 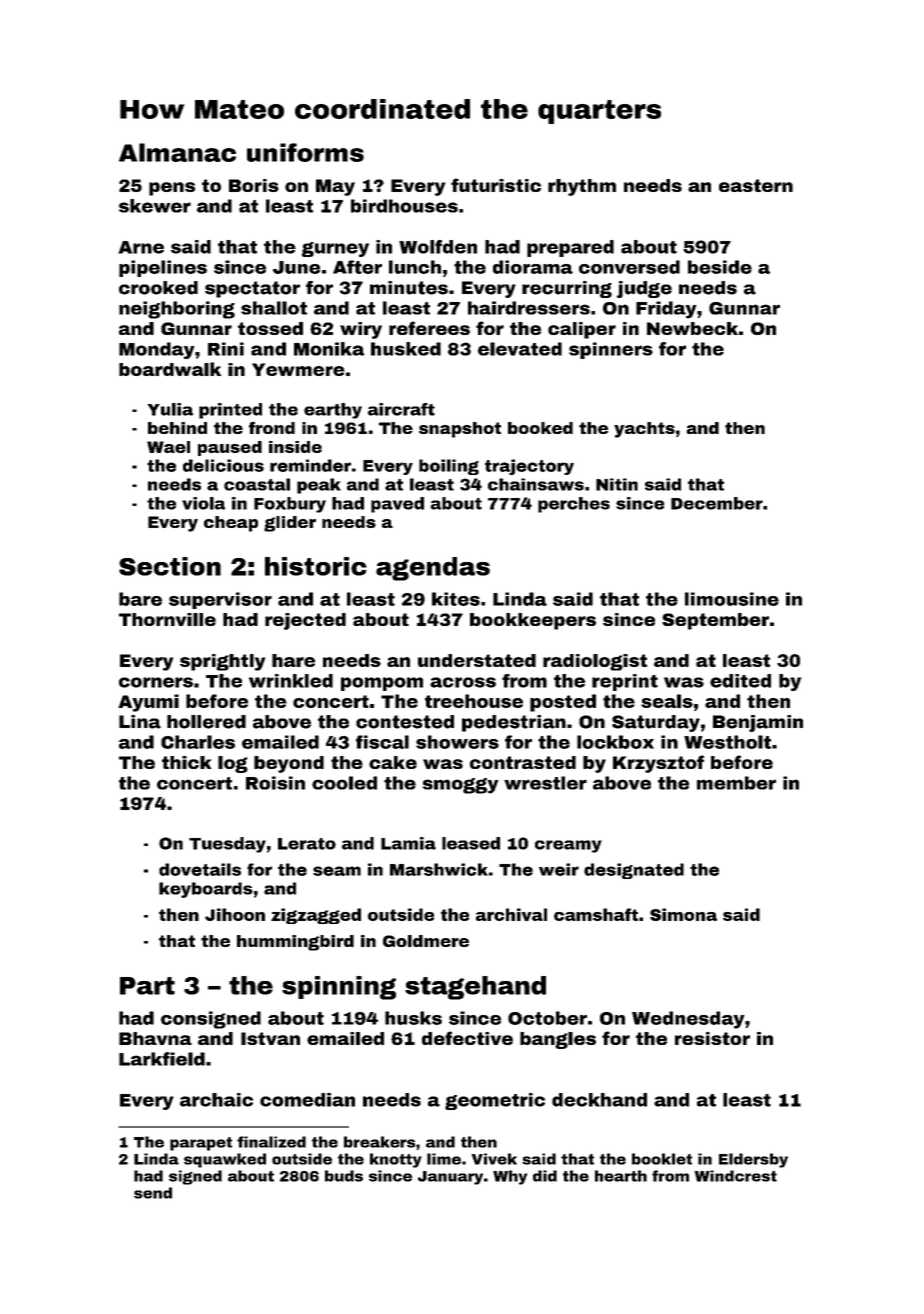 I want to click on wrinkled, so click(x=291, y=681).
